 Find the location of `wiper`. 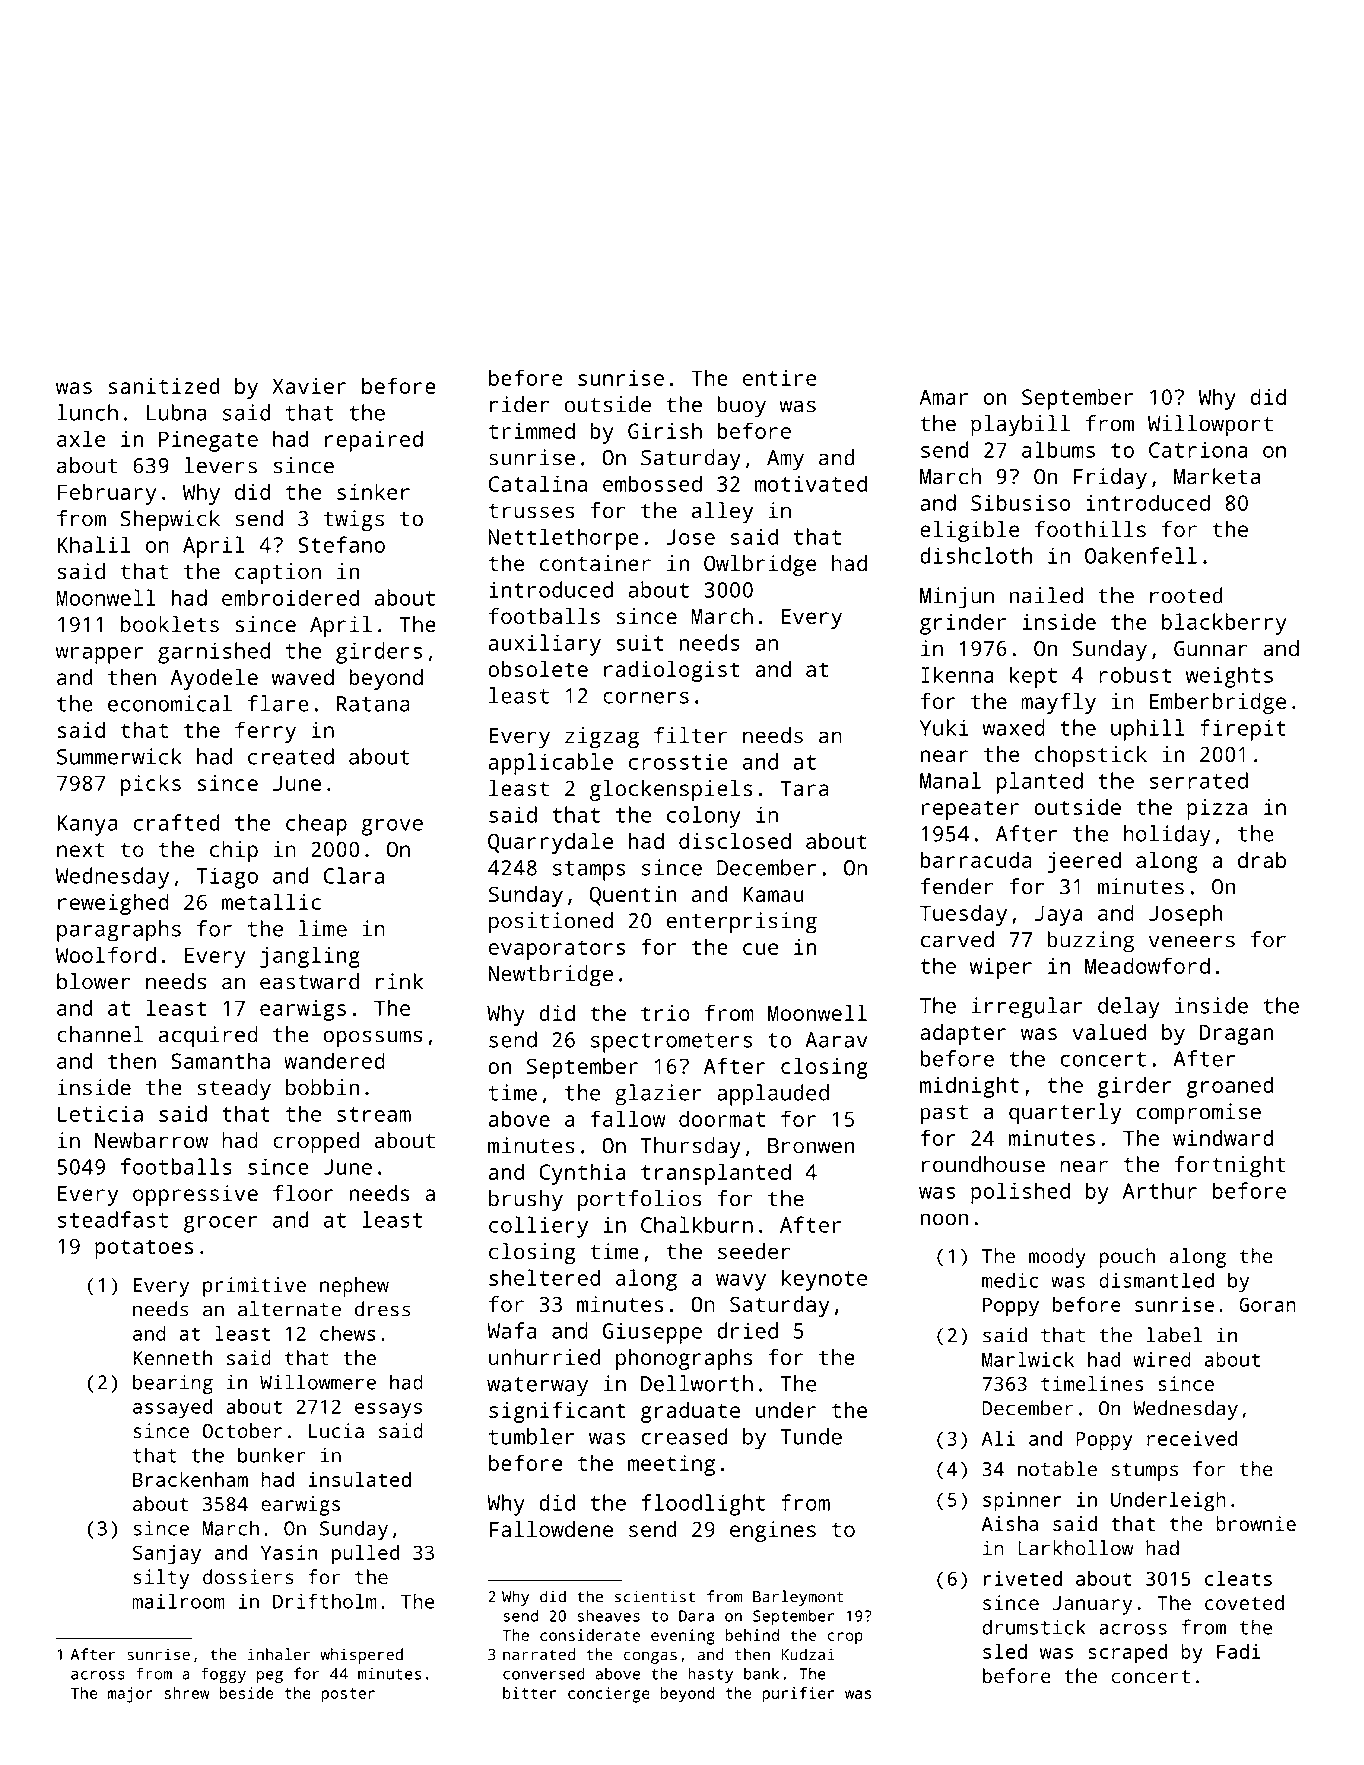

wiper is located at coordinates (1001, 968).
